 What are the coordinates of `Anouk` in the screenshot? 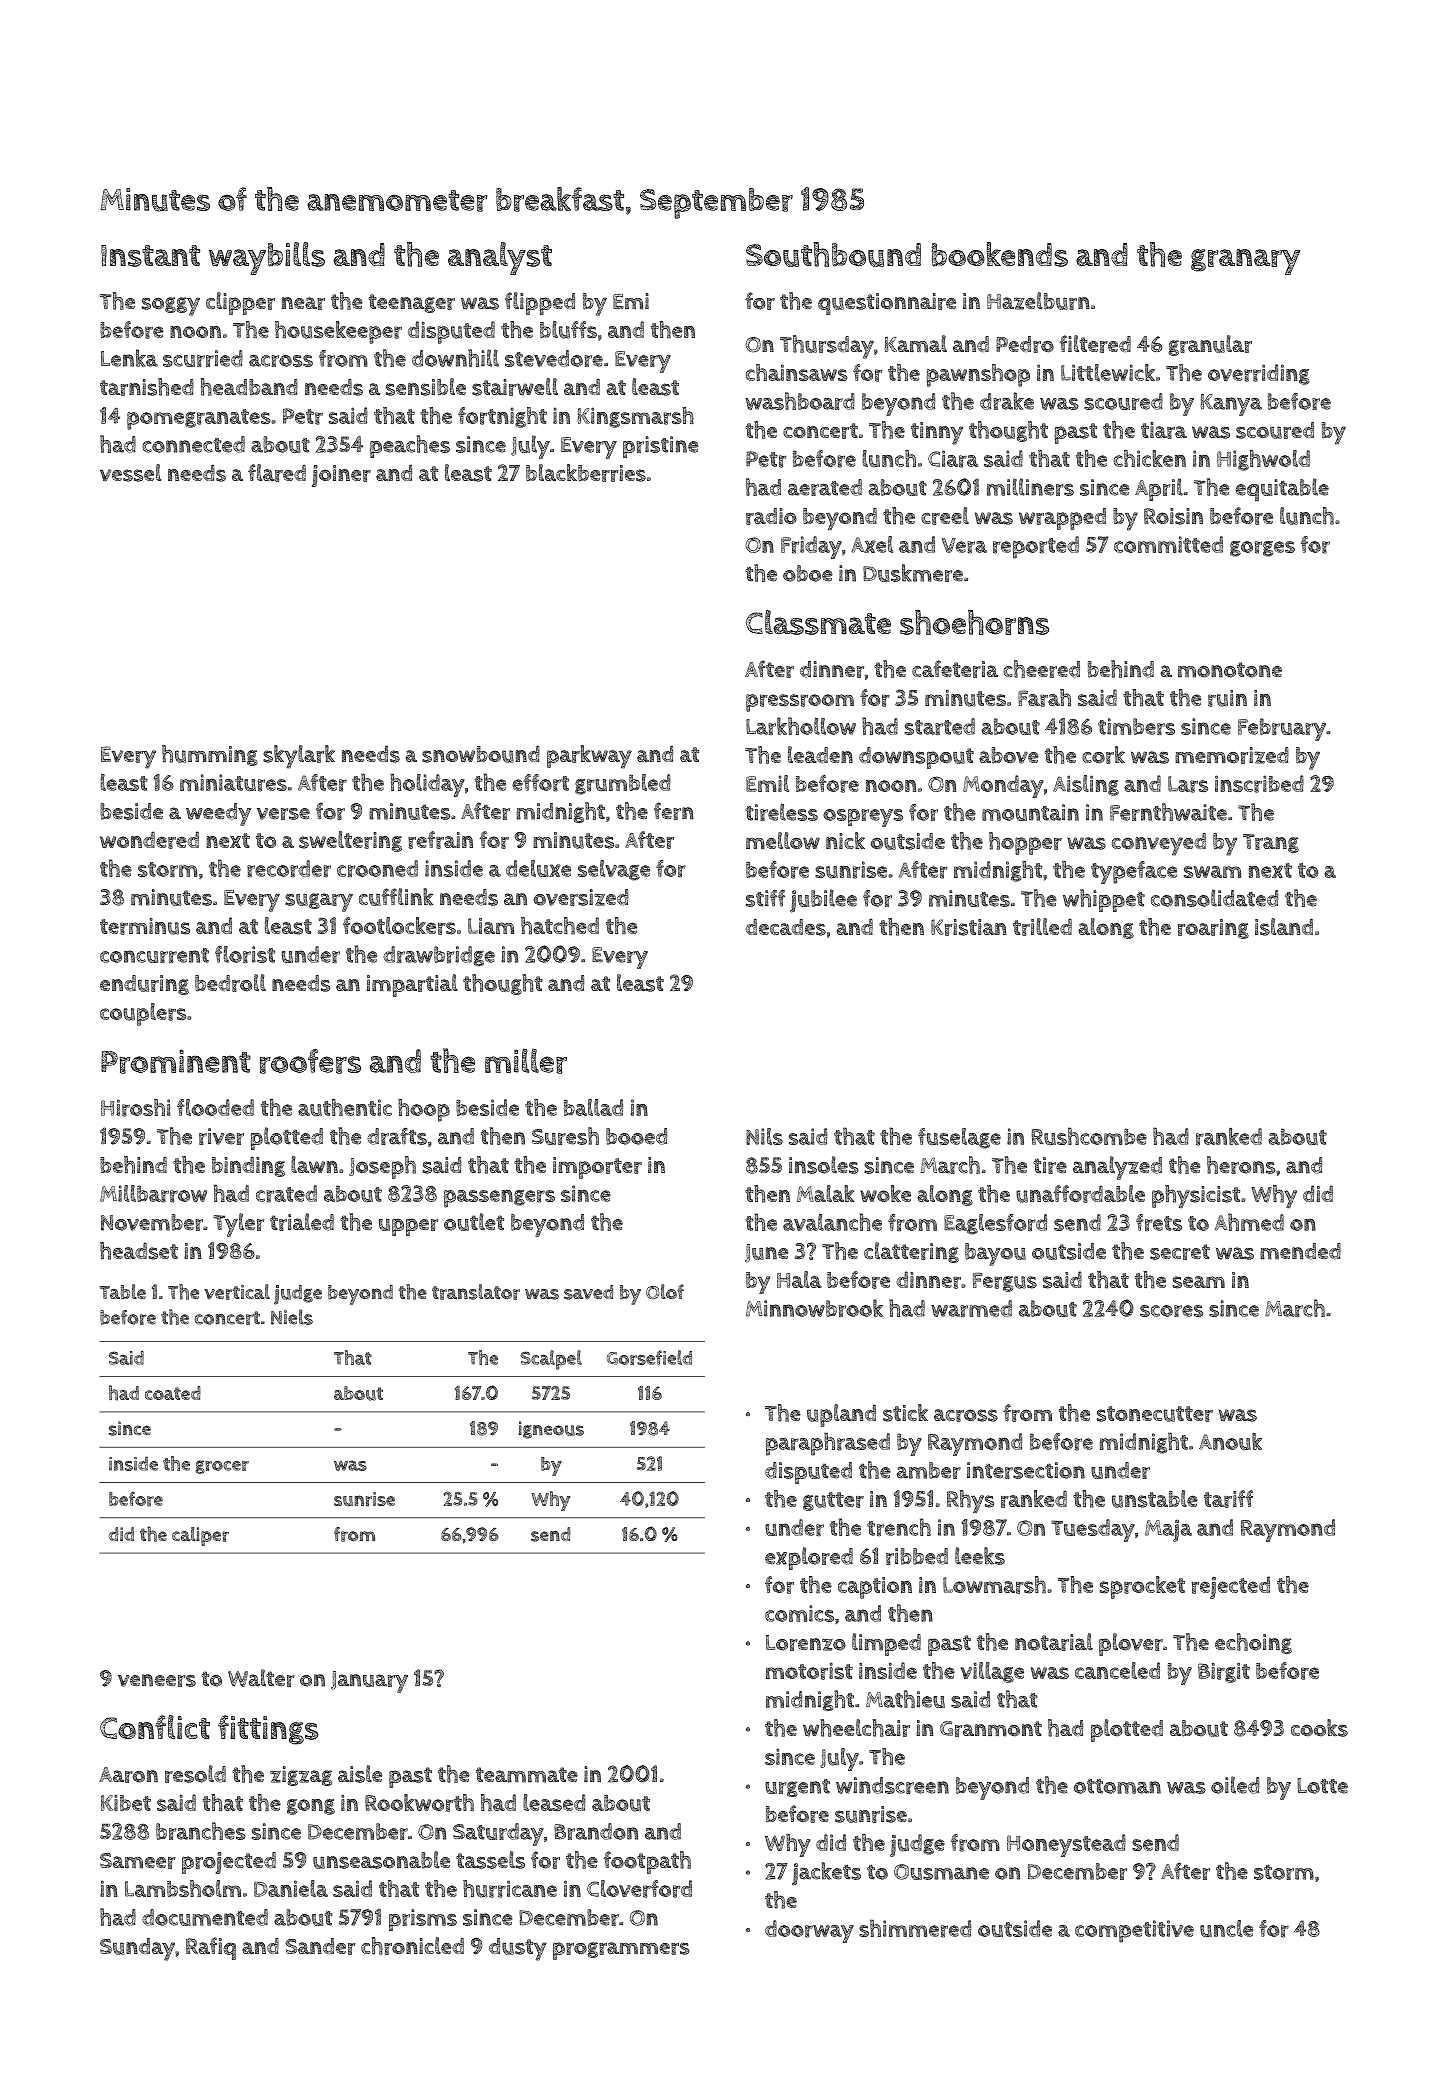 It's located at (1230, 1441).
